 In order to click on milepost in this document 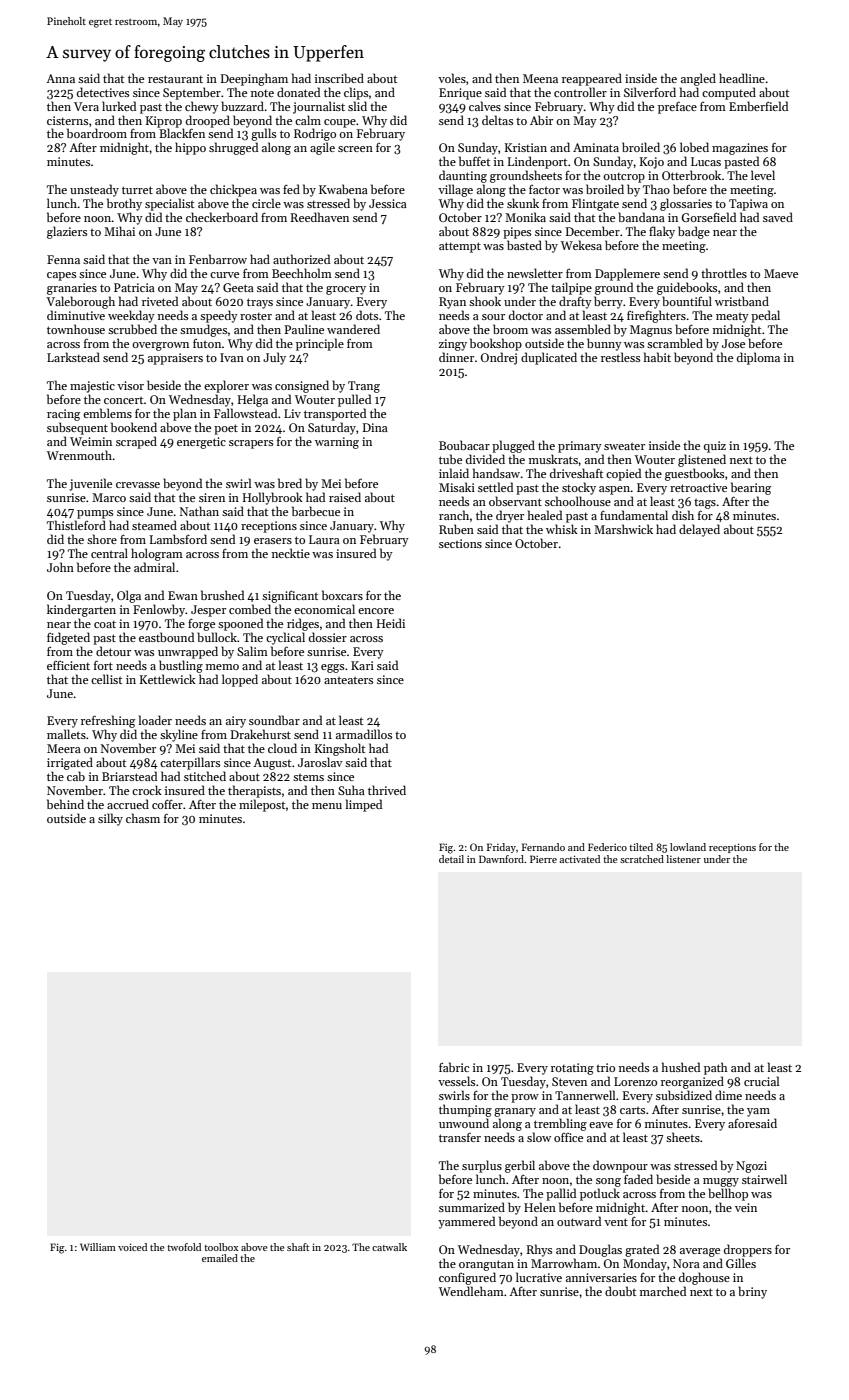, I will do `click(262, 805)`.
